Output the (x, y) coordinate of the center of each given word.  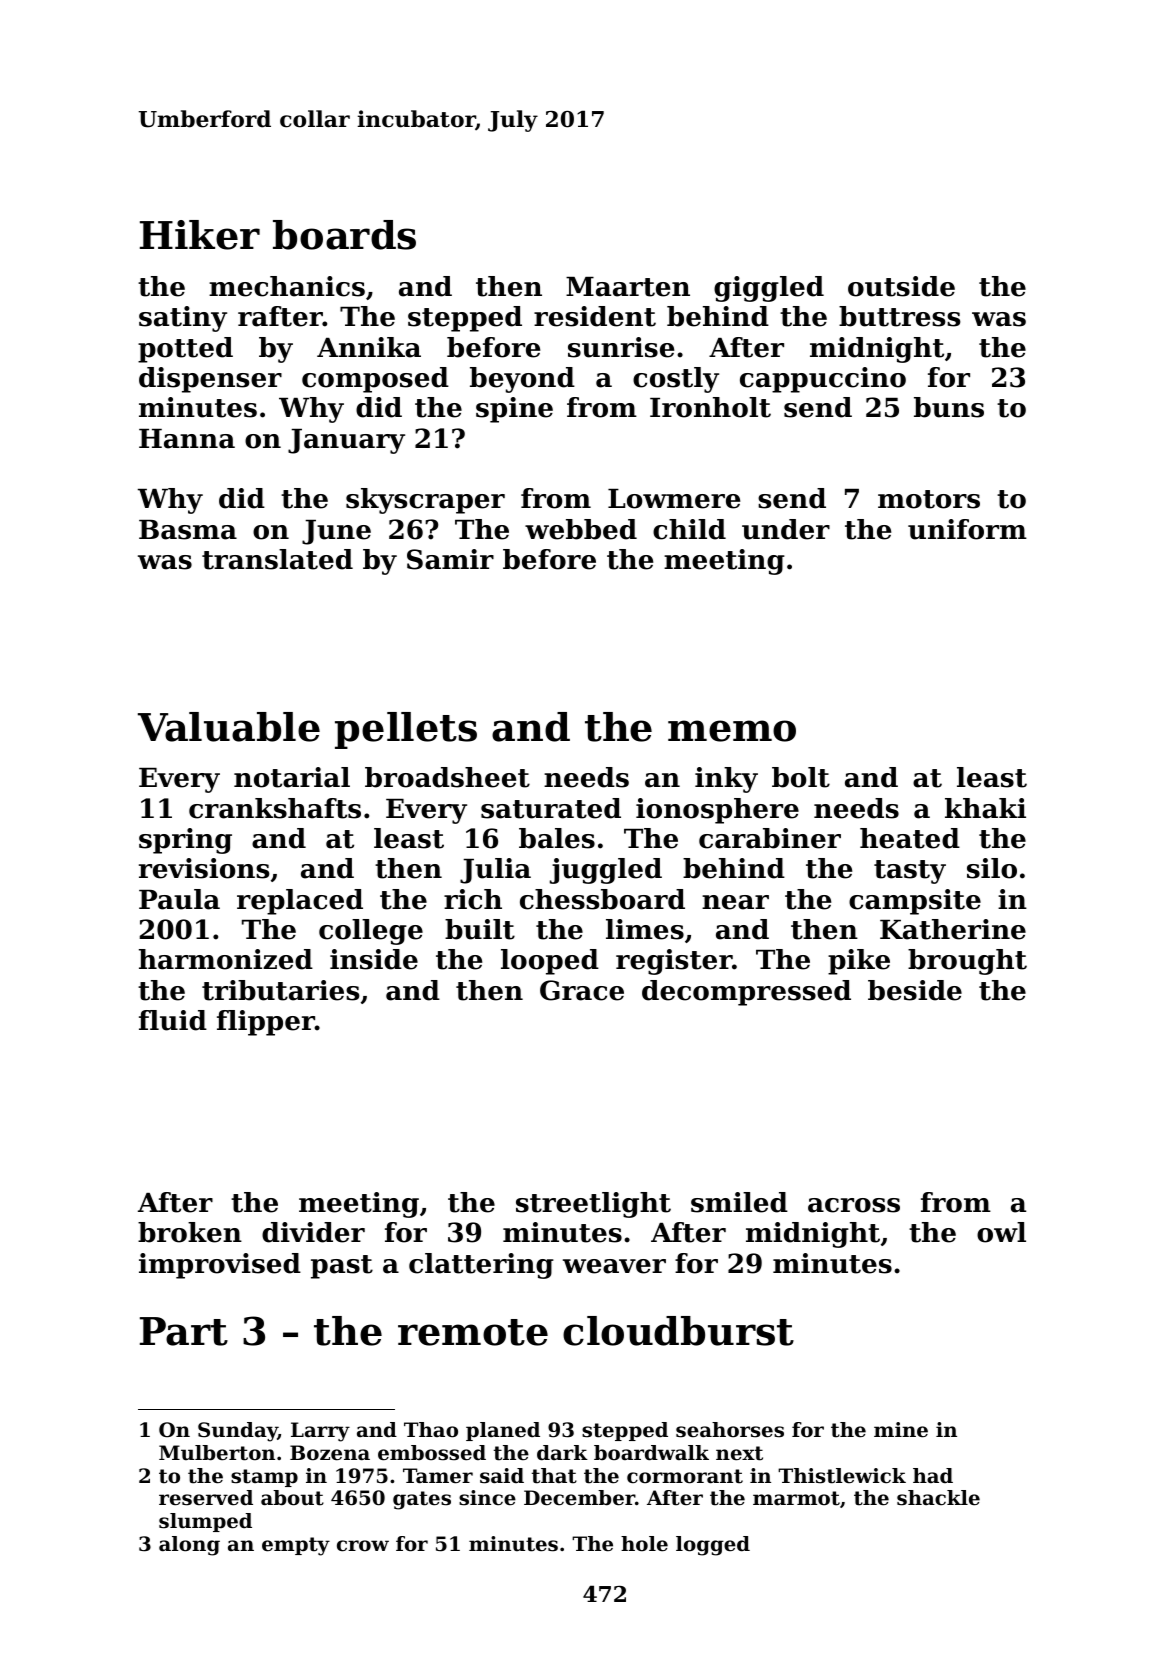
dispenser (210, 380)
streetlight (593, 1205)
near (735, 902)
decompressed (746, 993)
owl (1001, 1232)
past (342, 1267)
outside (901, 286)
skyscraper (425, 501)
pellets (406, 730)
